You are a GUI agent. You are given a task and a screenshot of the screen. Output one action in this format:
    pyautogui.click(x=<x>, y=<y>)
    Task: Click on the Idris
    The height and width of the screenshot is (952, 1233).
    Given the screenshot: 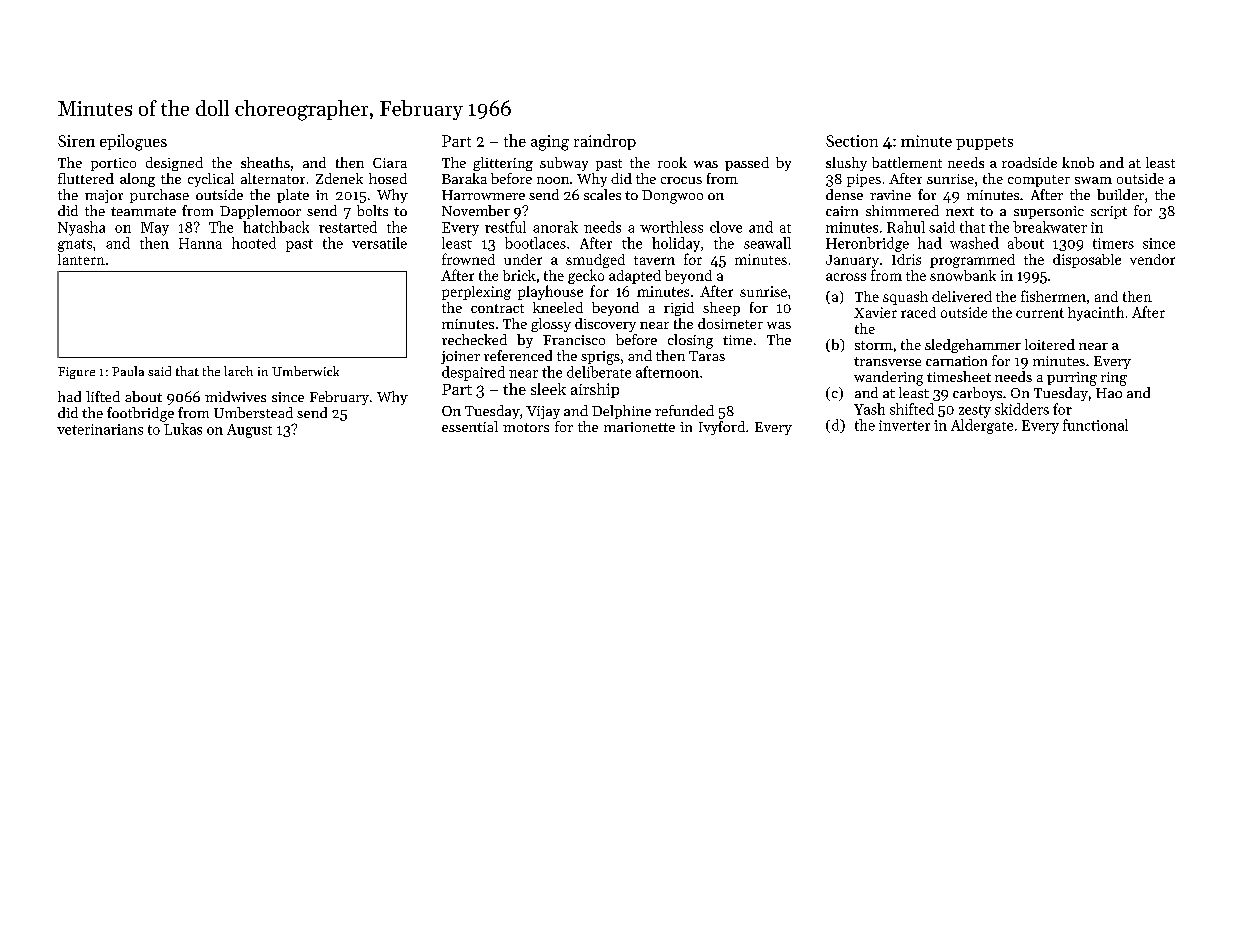 What is the action you would take?
    pyautogui.click(x=906, y=259)
